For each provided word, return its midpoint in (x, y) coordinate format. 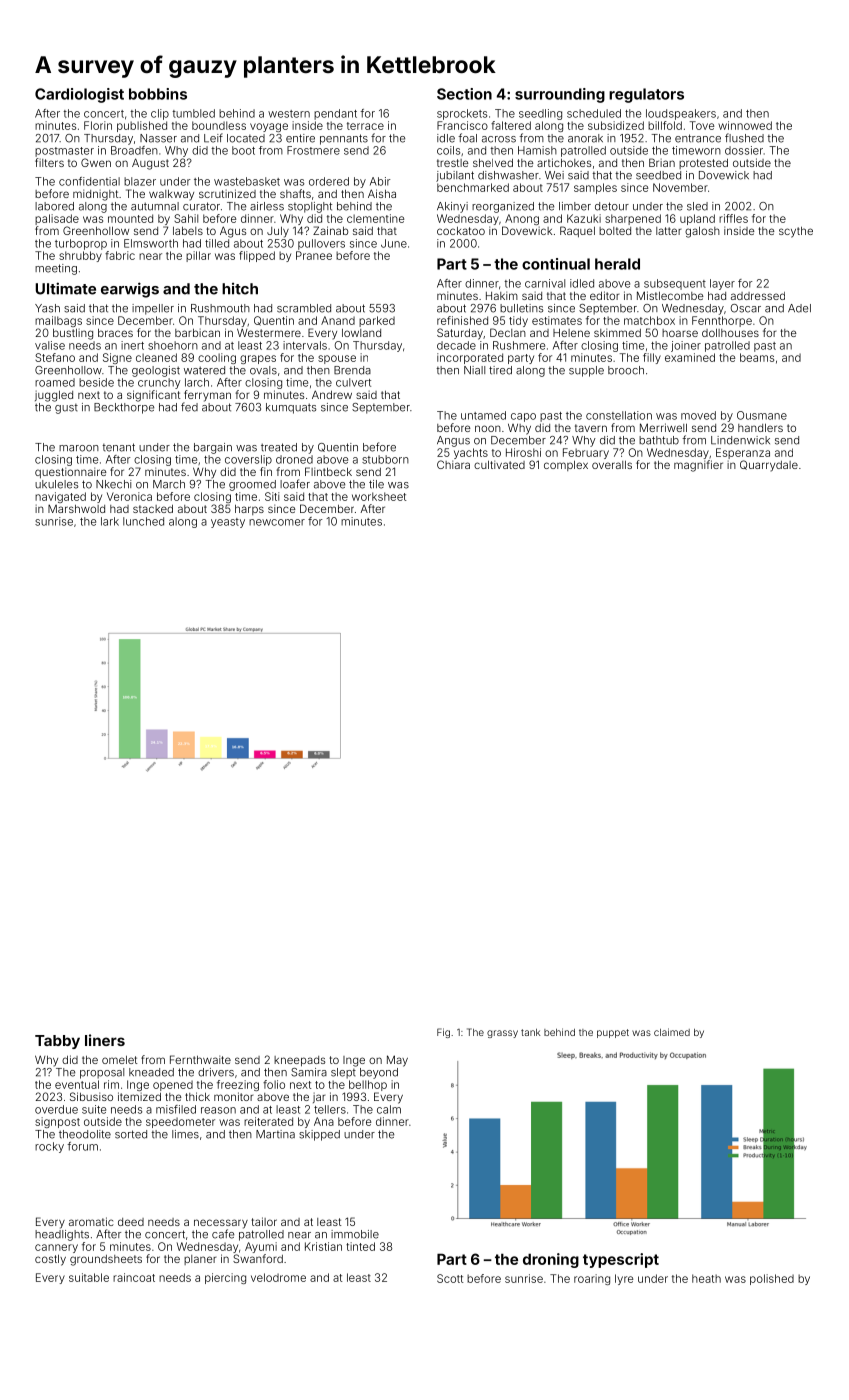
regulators (646, 95)
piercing (225, 1278)
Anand (338, 320)
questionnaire (71, 472)
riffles (733, 218)
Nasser (158, 138)
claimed (672, 1032)
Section (464, 94)
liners (105, 1040)
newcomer (277, 522)
